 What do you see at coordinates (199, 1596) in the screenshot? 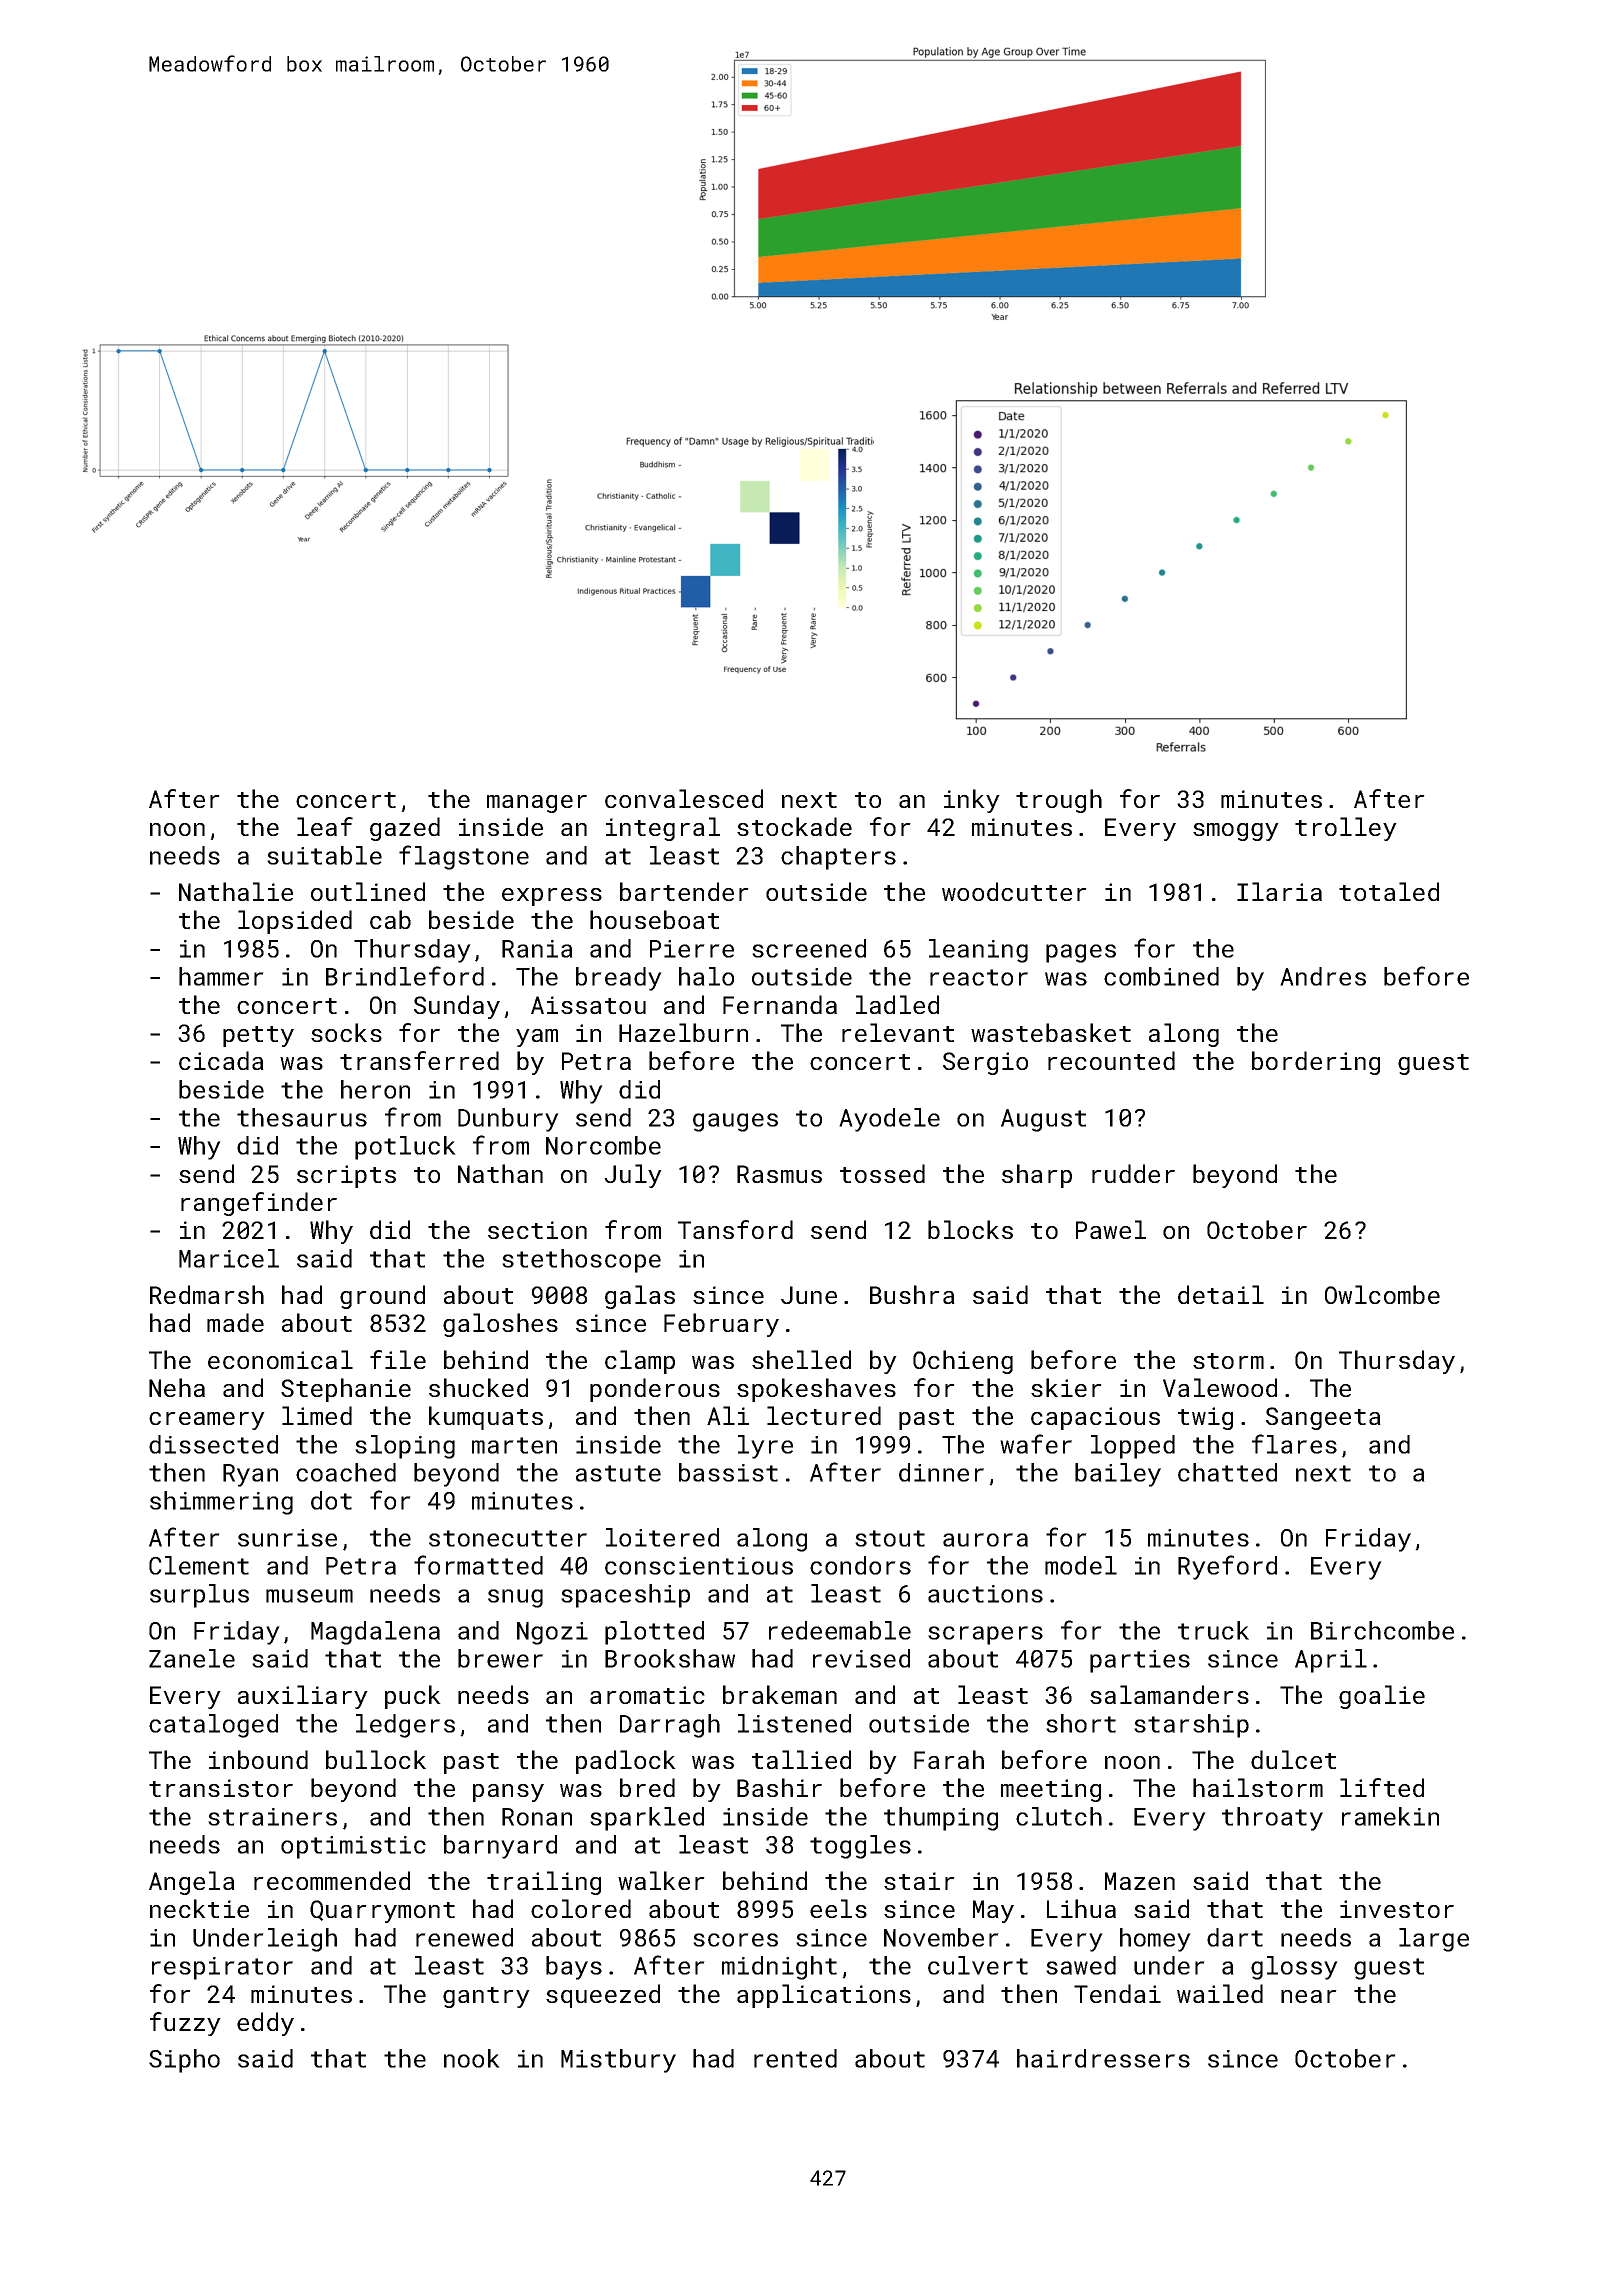
I see `surplus` at bounding box center [199, 1596].
